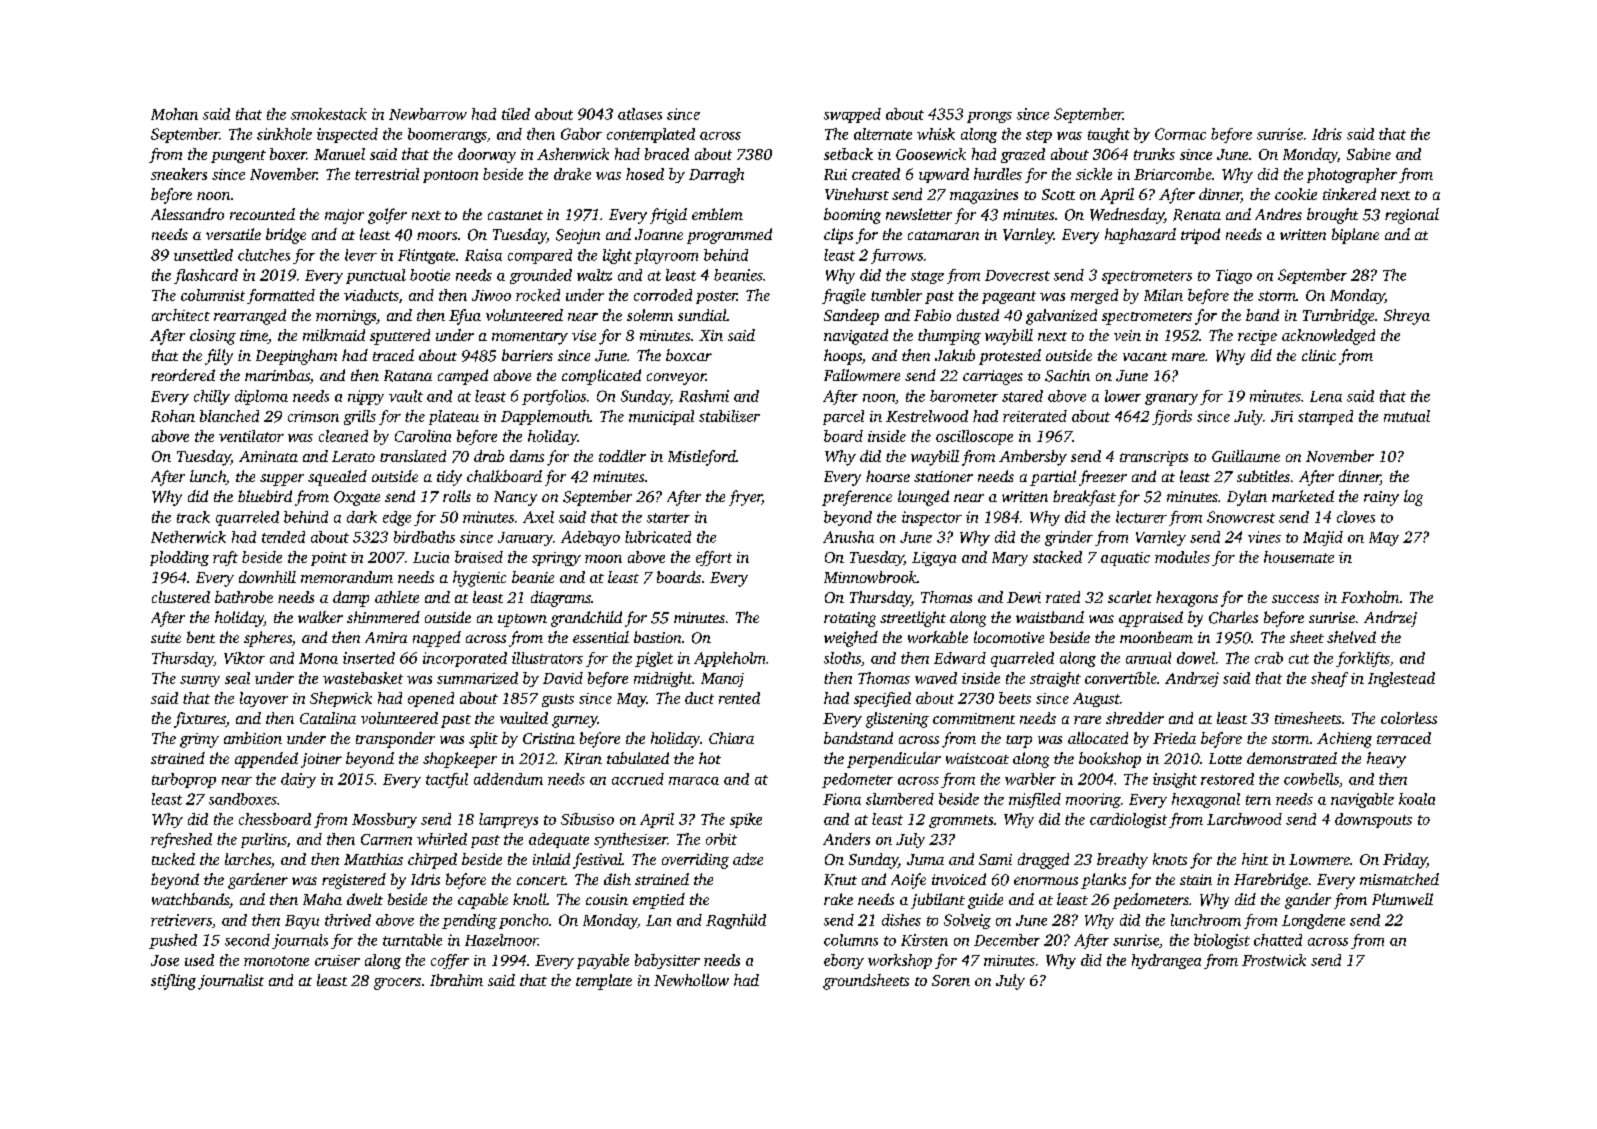 This image has height=1129, width=1597. I want to click on planks, so click(1103, 881).
